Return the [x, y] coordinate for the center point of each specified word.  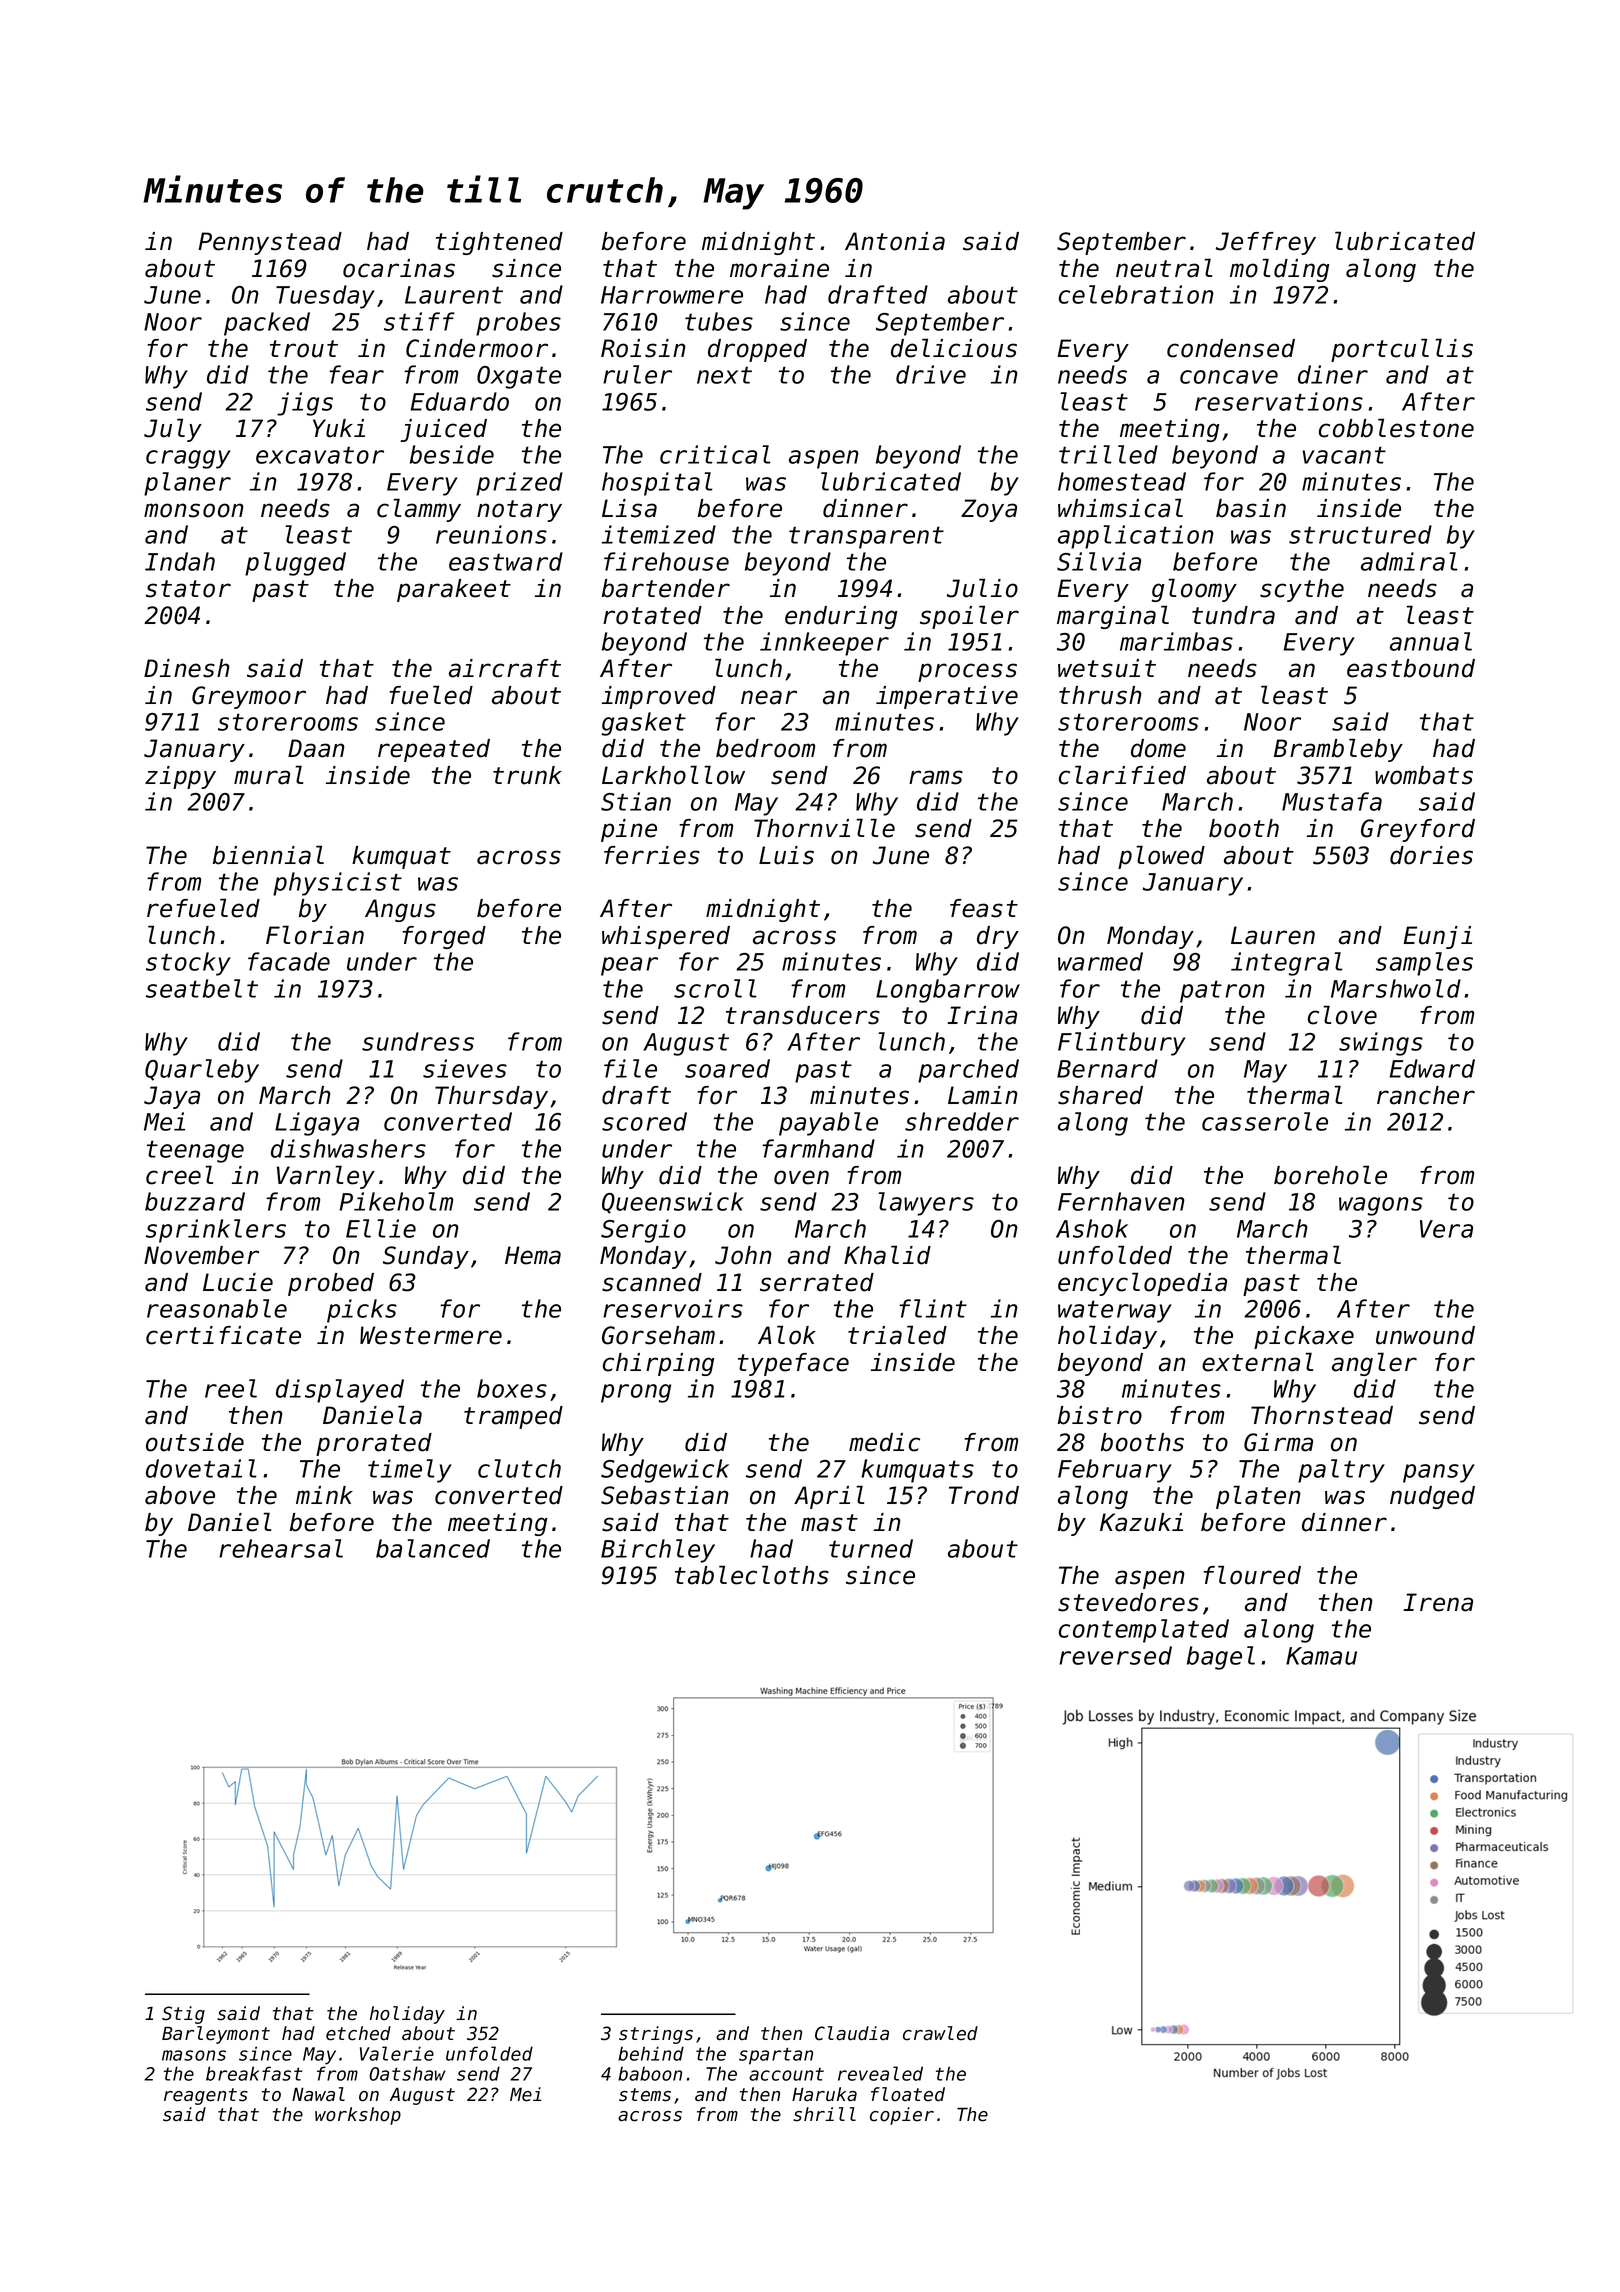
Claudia [852, 2033]
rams [936, 777]
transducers [803, 1015]
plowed [1161, 857]
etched [358, 2033]
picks [362, 1311]
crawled [940, 2033]
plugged [295, 564]
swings [1381, 1044]
